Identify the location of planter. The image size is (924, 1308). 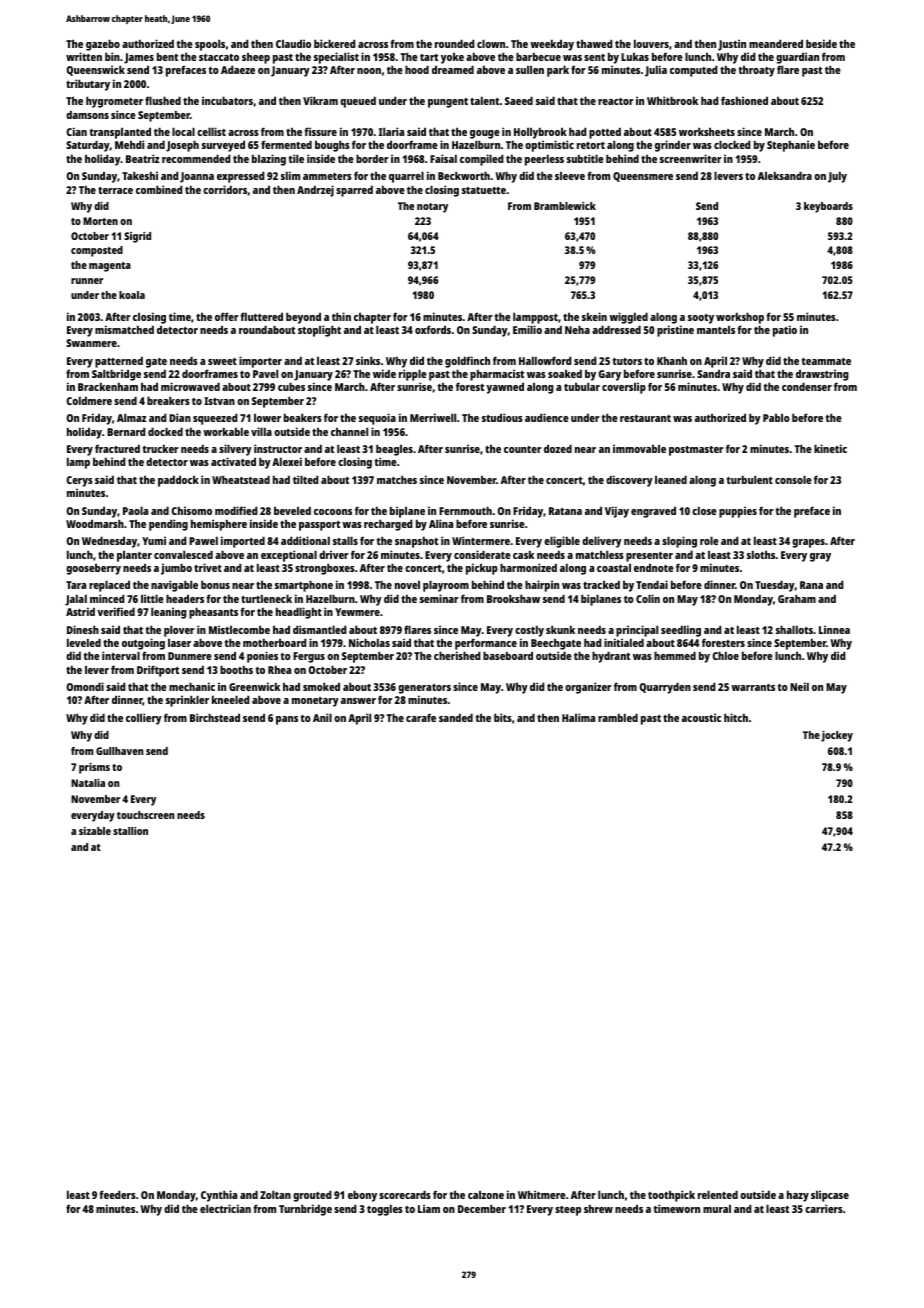
(134, 556).
